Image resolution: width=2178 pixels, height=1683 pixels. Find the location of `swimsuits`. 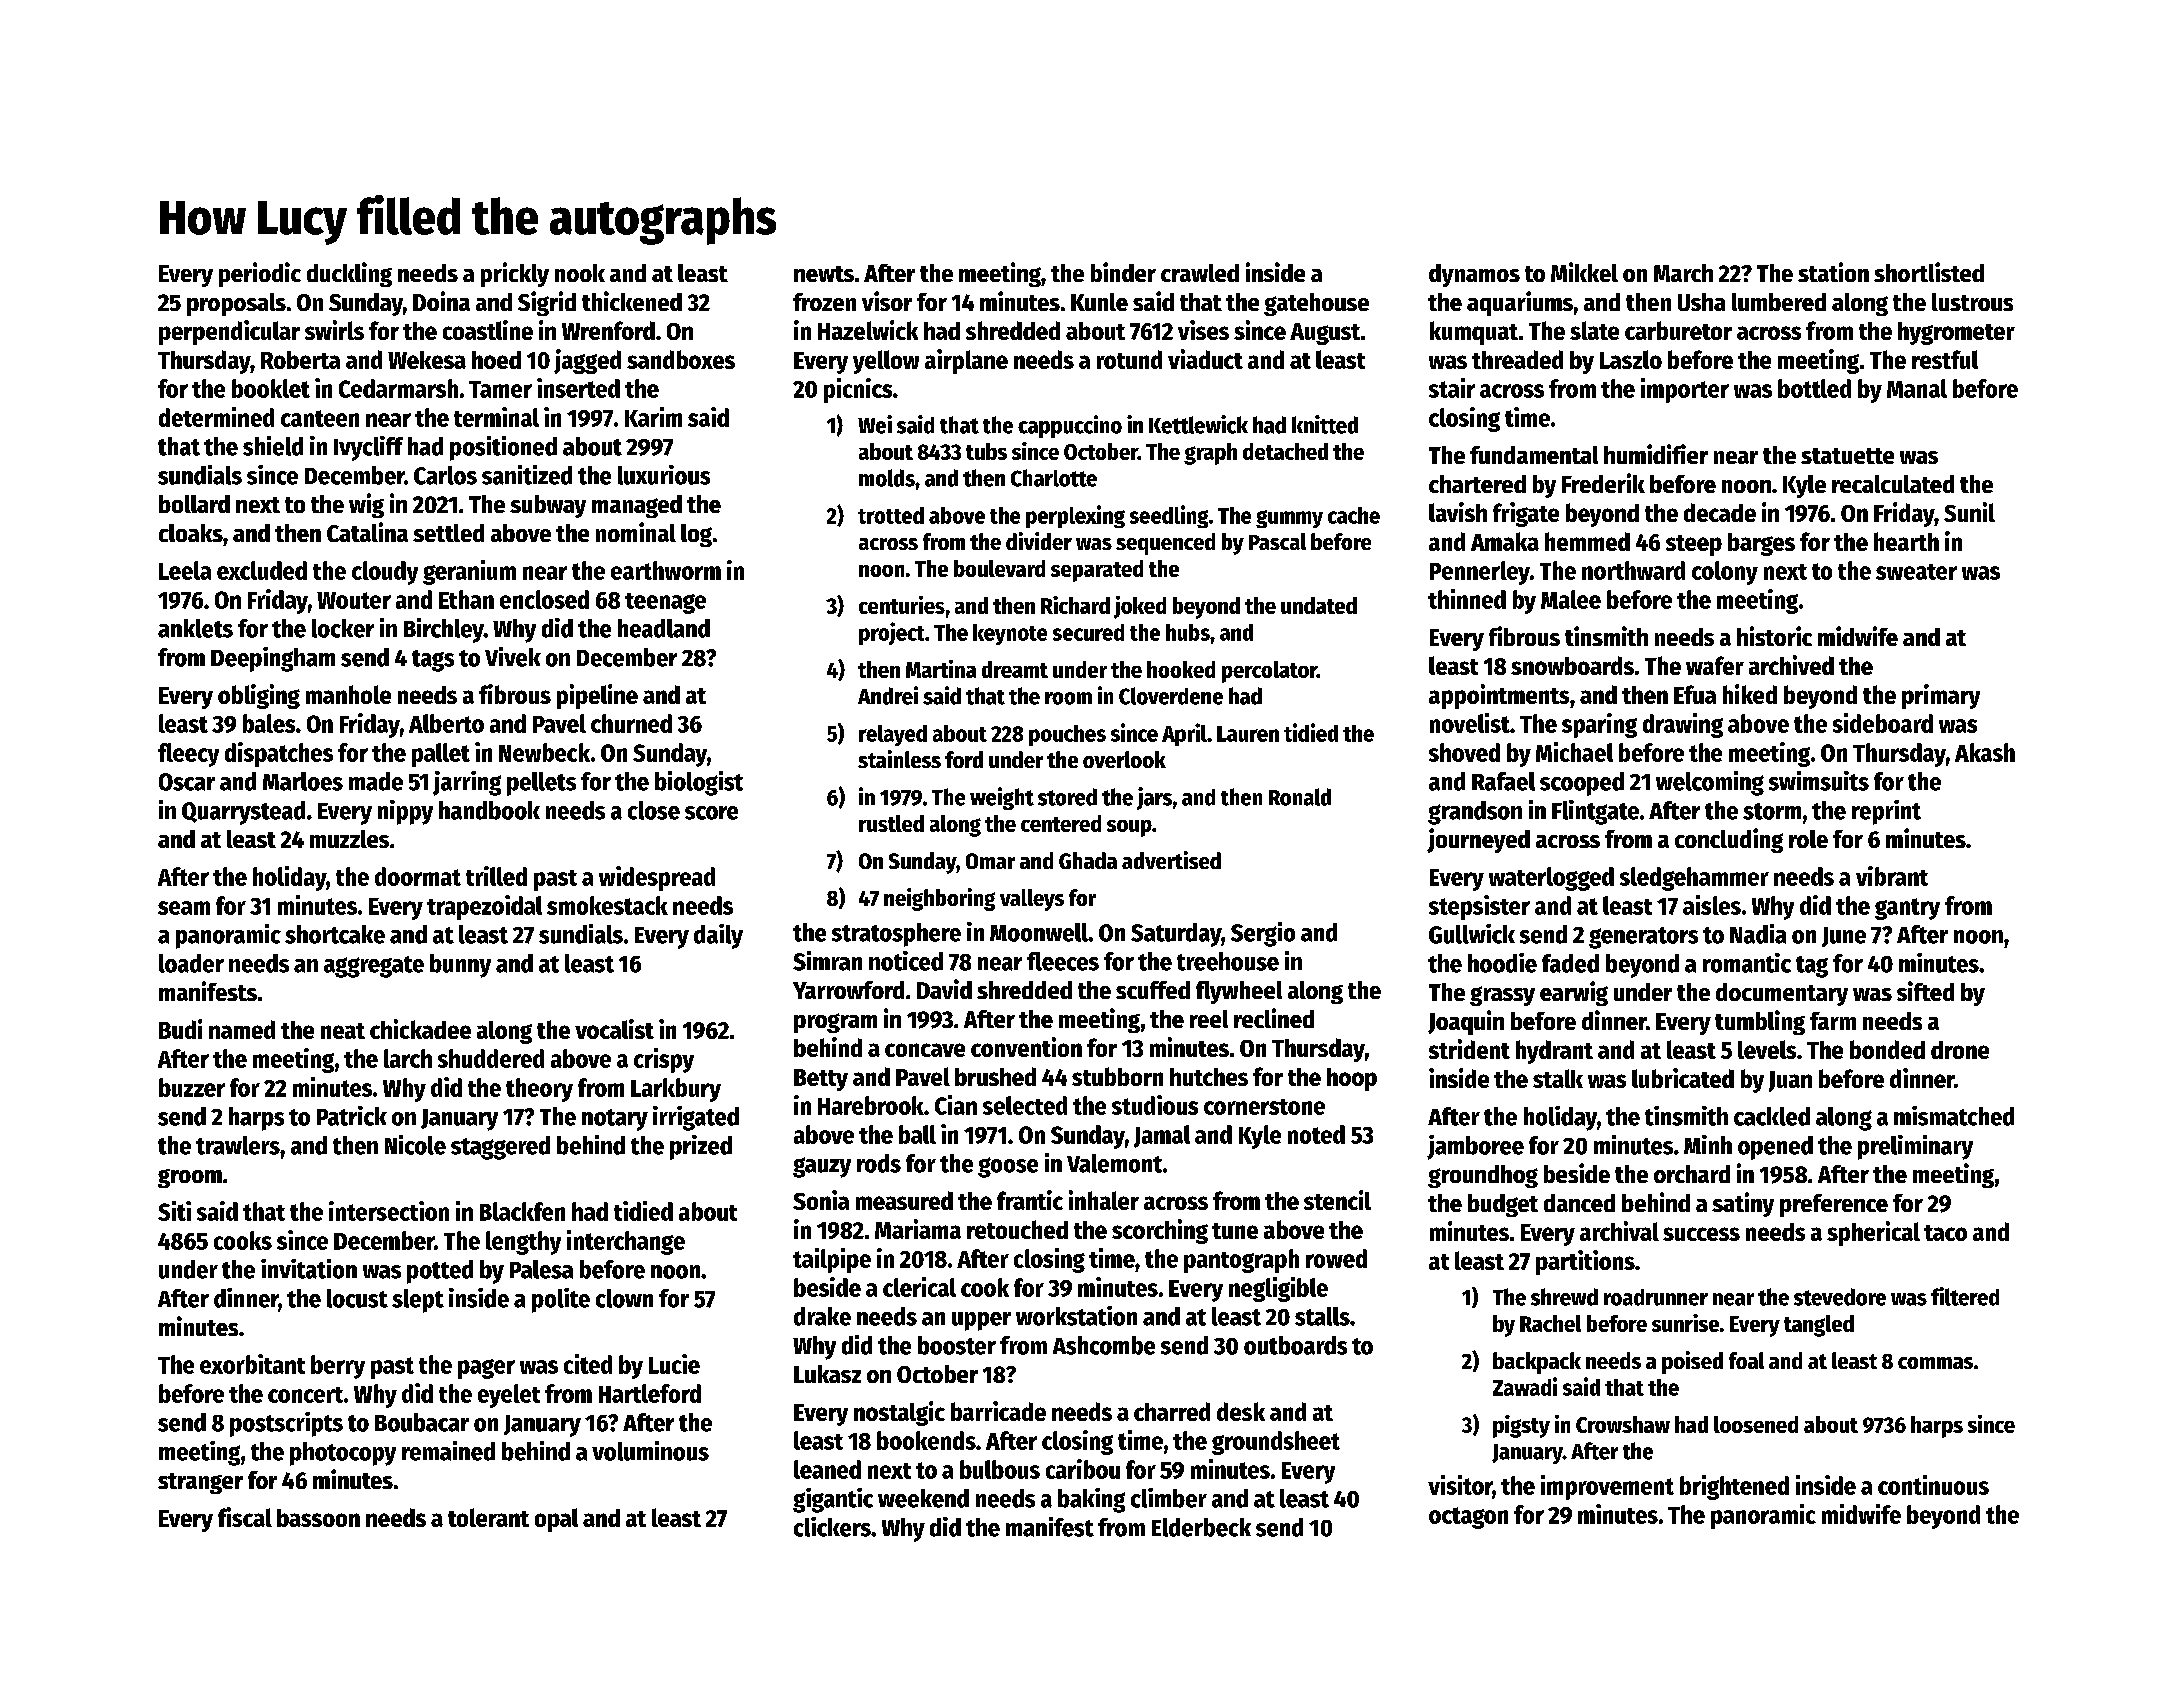

swimsuits is located at coordinates (1819, 781).
